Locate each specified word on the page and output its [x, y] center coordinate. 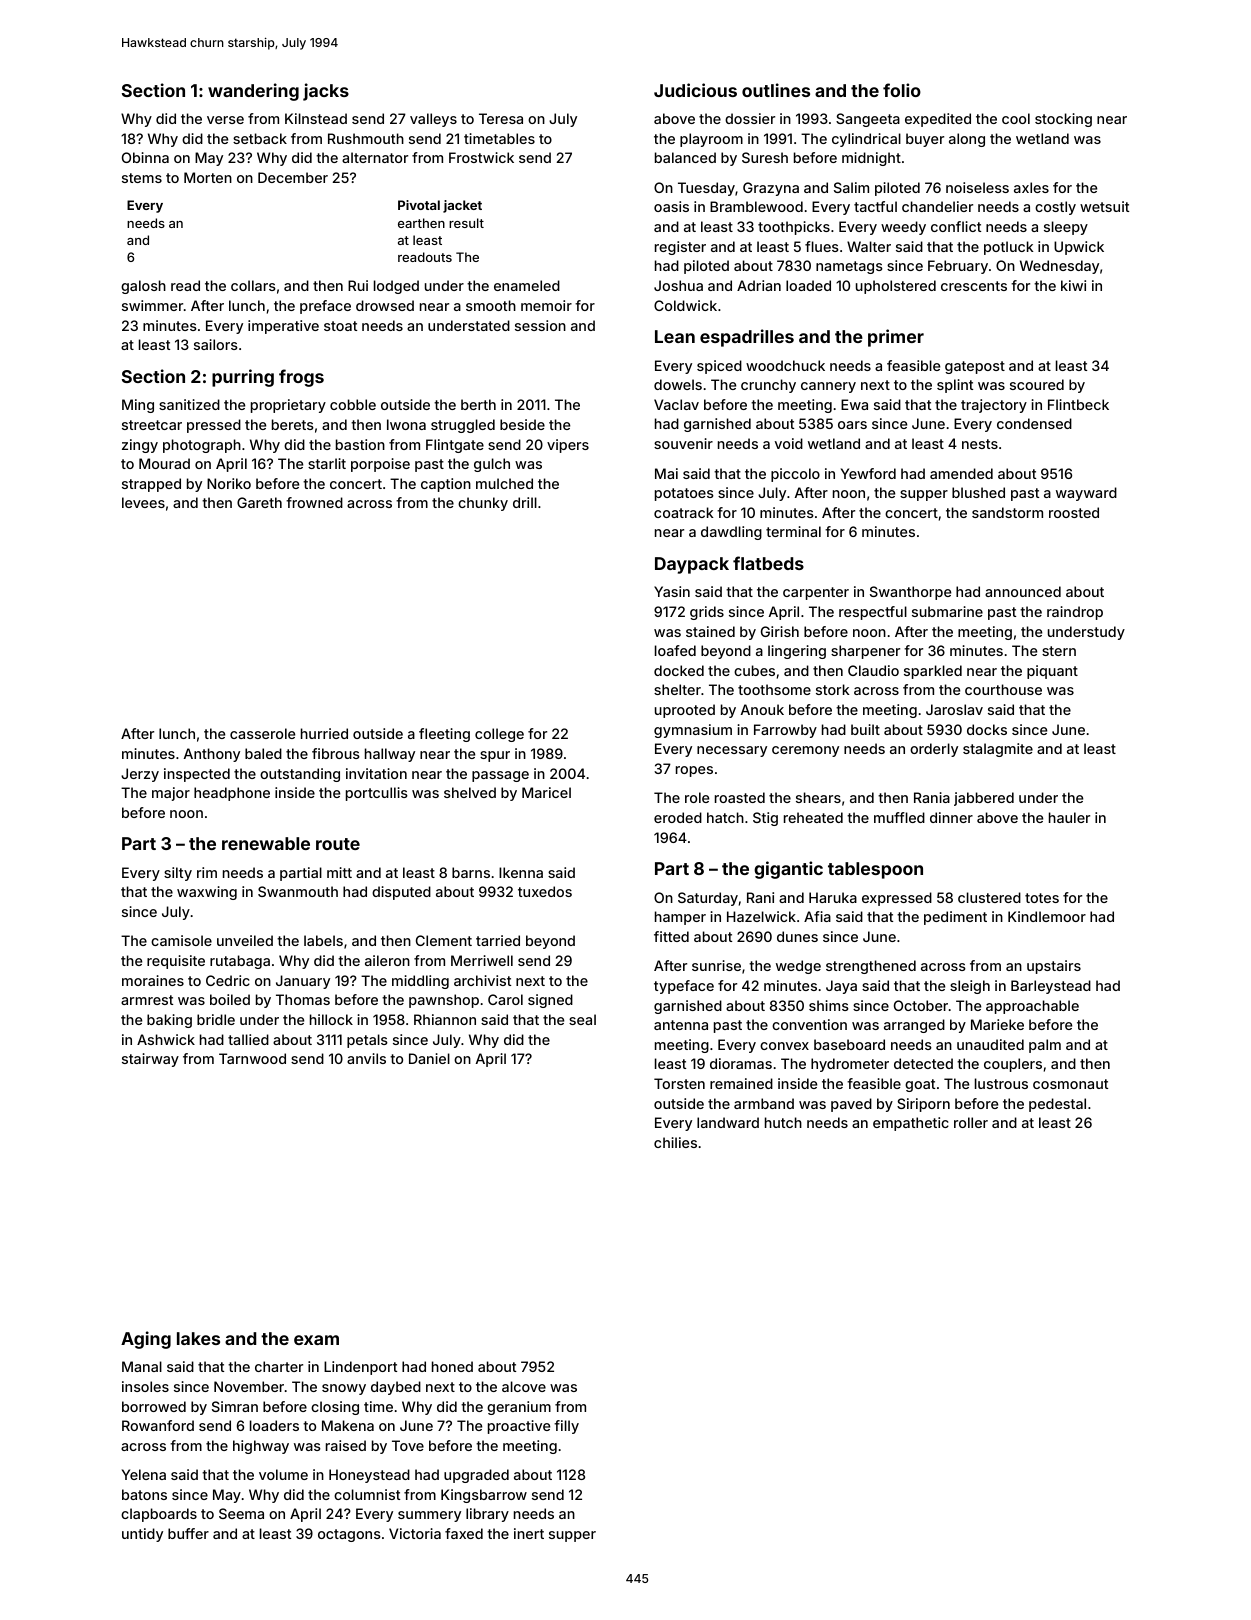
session [540, 325]
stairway [150, 1060]
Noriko [229, 483]
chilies [675, 1142]
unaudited [990, 1044]
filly [566, 1427]
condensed [1034, 423]
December [293, 177]
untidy [142, 1535]
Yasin [672, 591]
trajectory [994, 406]
